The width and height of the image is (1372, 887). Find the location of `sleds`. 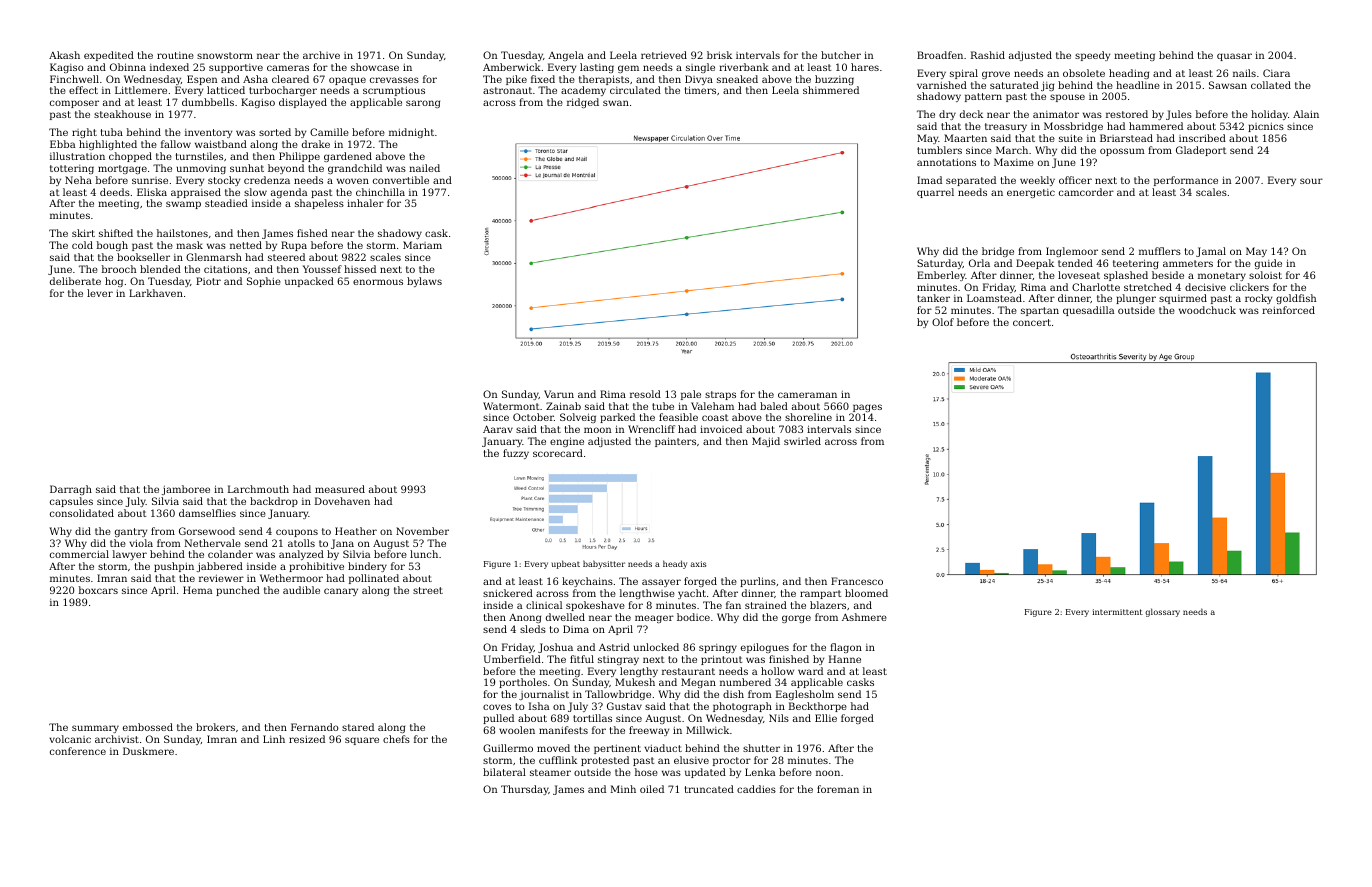

sleds is located at coordinates (533, 629).
